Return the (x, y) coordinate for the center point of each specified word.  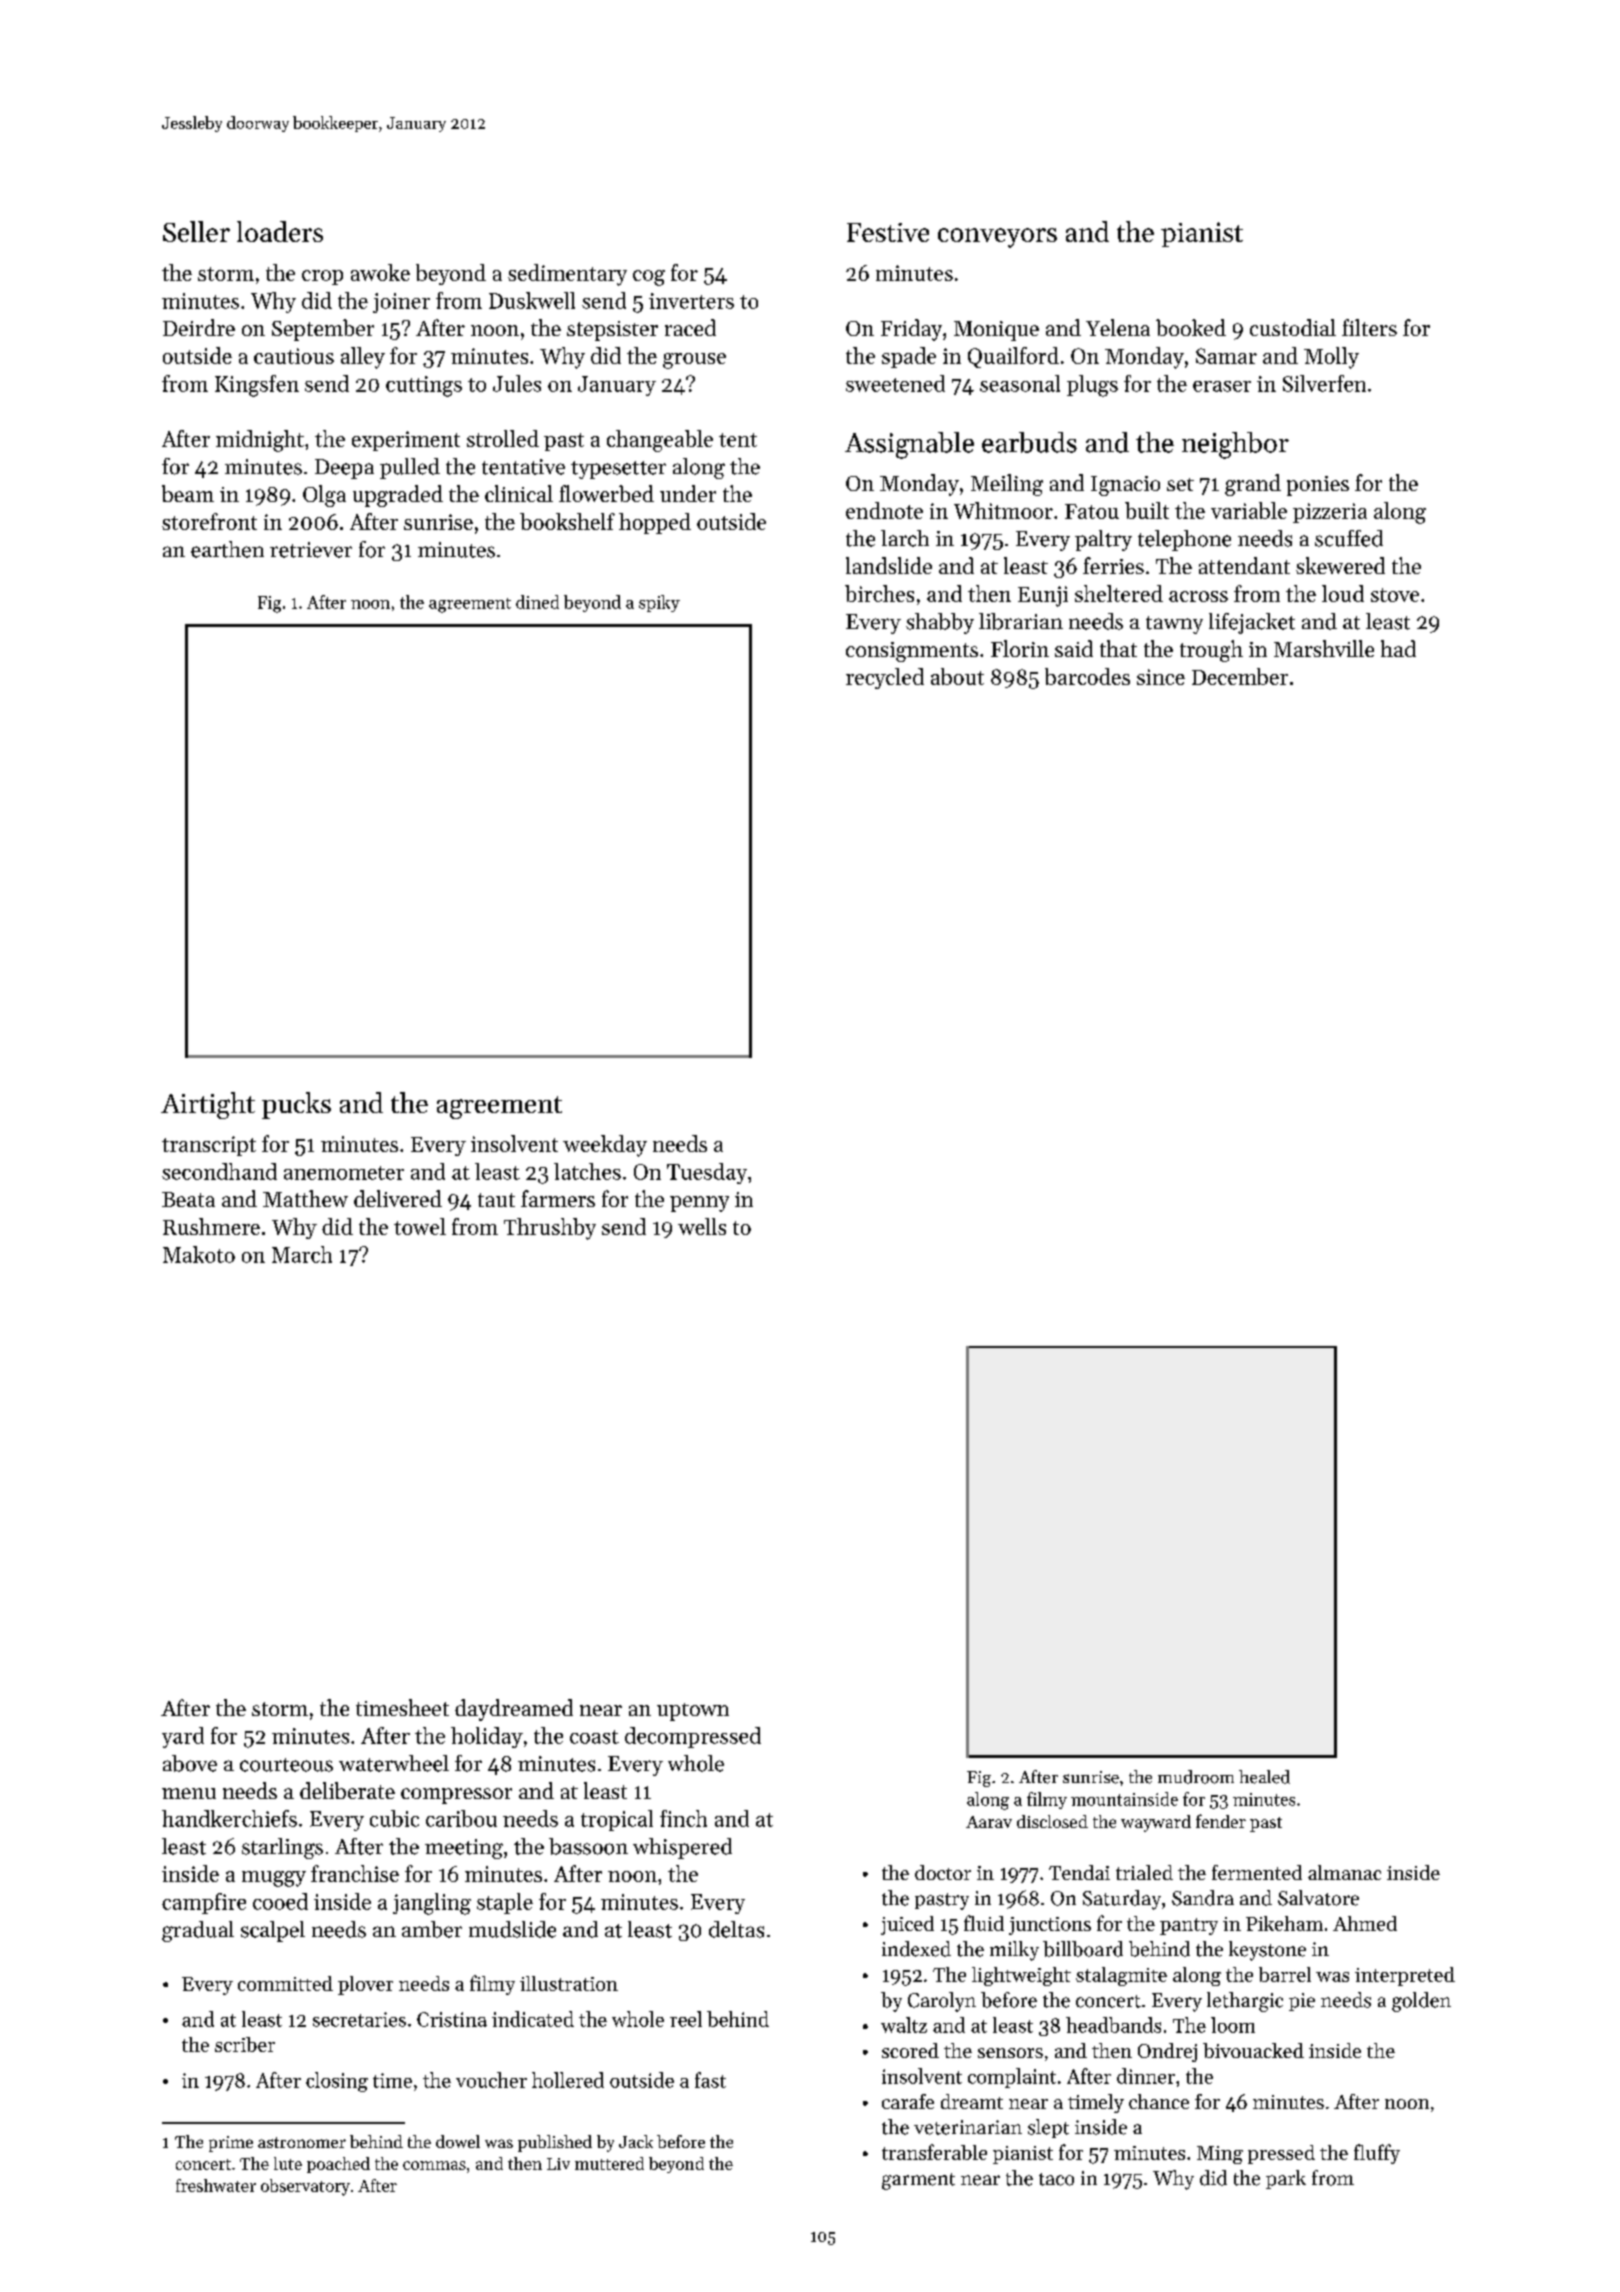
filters (1369, 327)
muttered (609, 2163)
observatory (305, 2187)
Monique (996, 331)
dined (537, 602)
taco (1056, 2179)
